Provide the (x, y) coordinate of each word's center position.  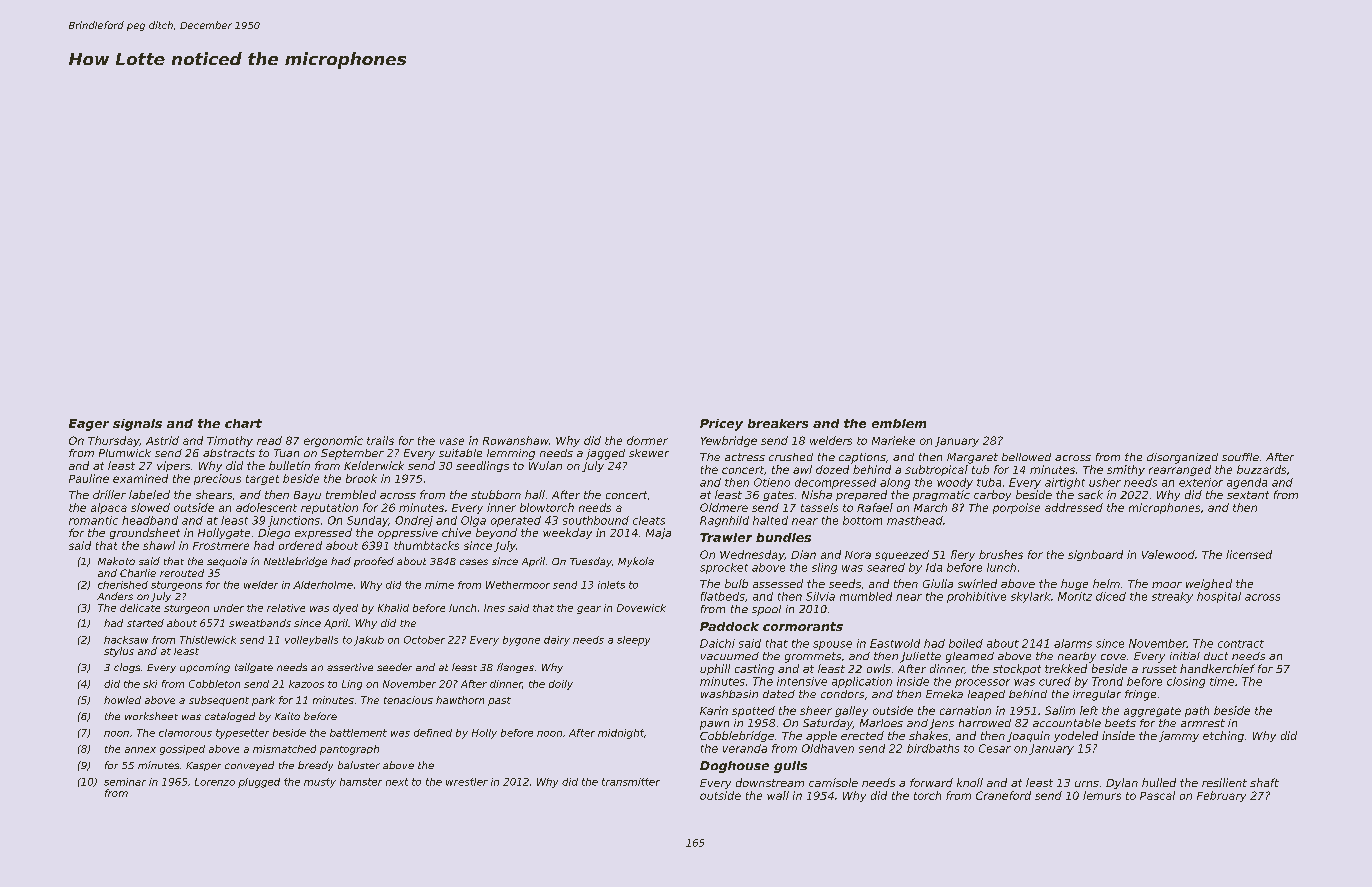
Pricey (721, 425)
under (229, 608)
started (145, 623)
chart (243, 423)
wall (778, 795)
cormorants (803, 626)
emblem (899, 423)
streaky (1172, 597)
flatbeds (723, 596)
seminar (125, 782)
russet (1159, 669)
